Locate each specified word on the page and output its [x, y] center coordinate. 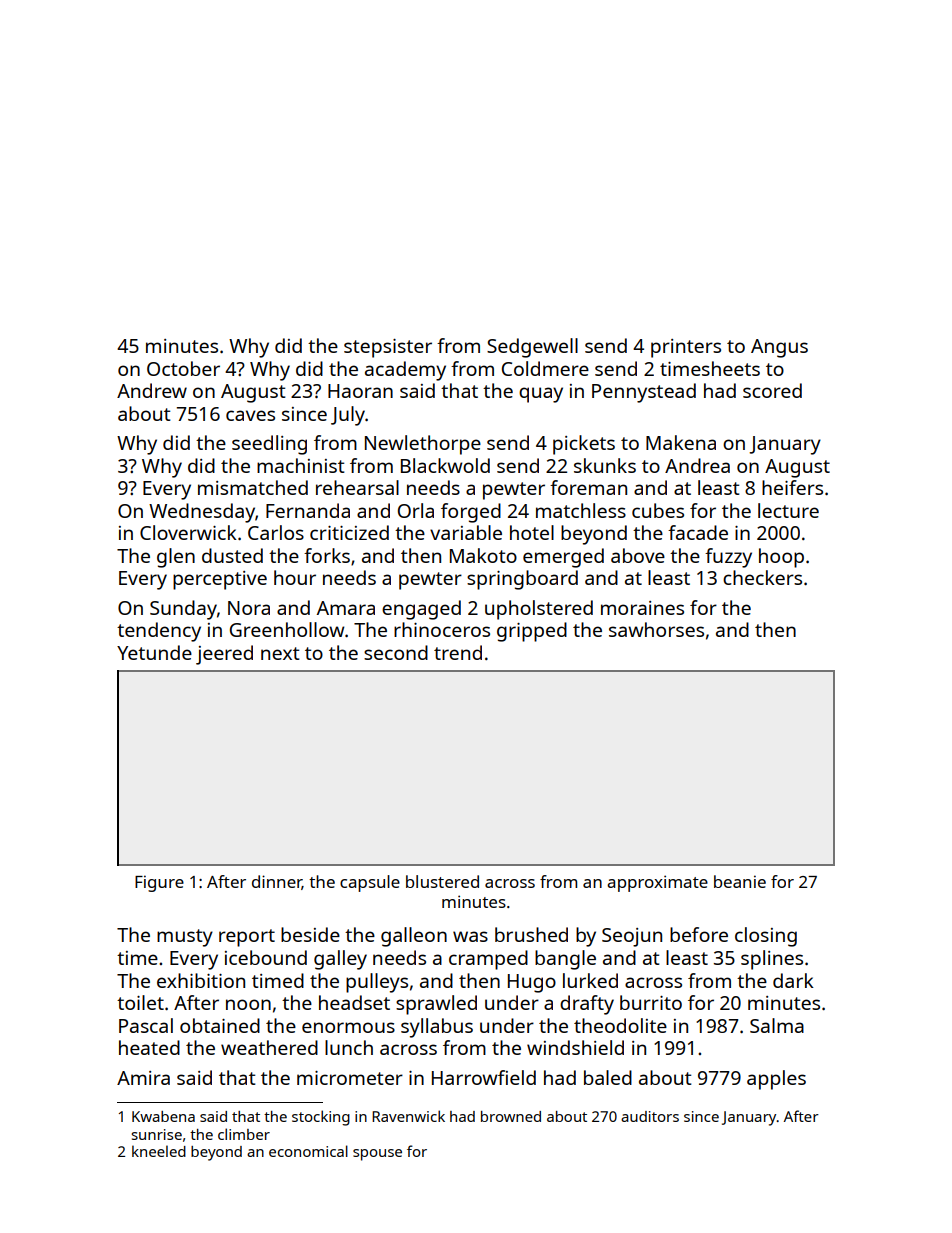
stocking [321, 1118]
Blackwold [445, 465]
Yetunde [154, 652]
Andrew [152, 390]
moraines [642, 608]
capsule [370, 883]
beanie [740, 881]
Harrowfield [484, 1077]
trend [458, 652]
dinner [277, 882]
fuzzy [728, 558]
